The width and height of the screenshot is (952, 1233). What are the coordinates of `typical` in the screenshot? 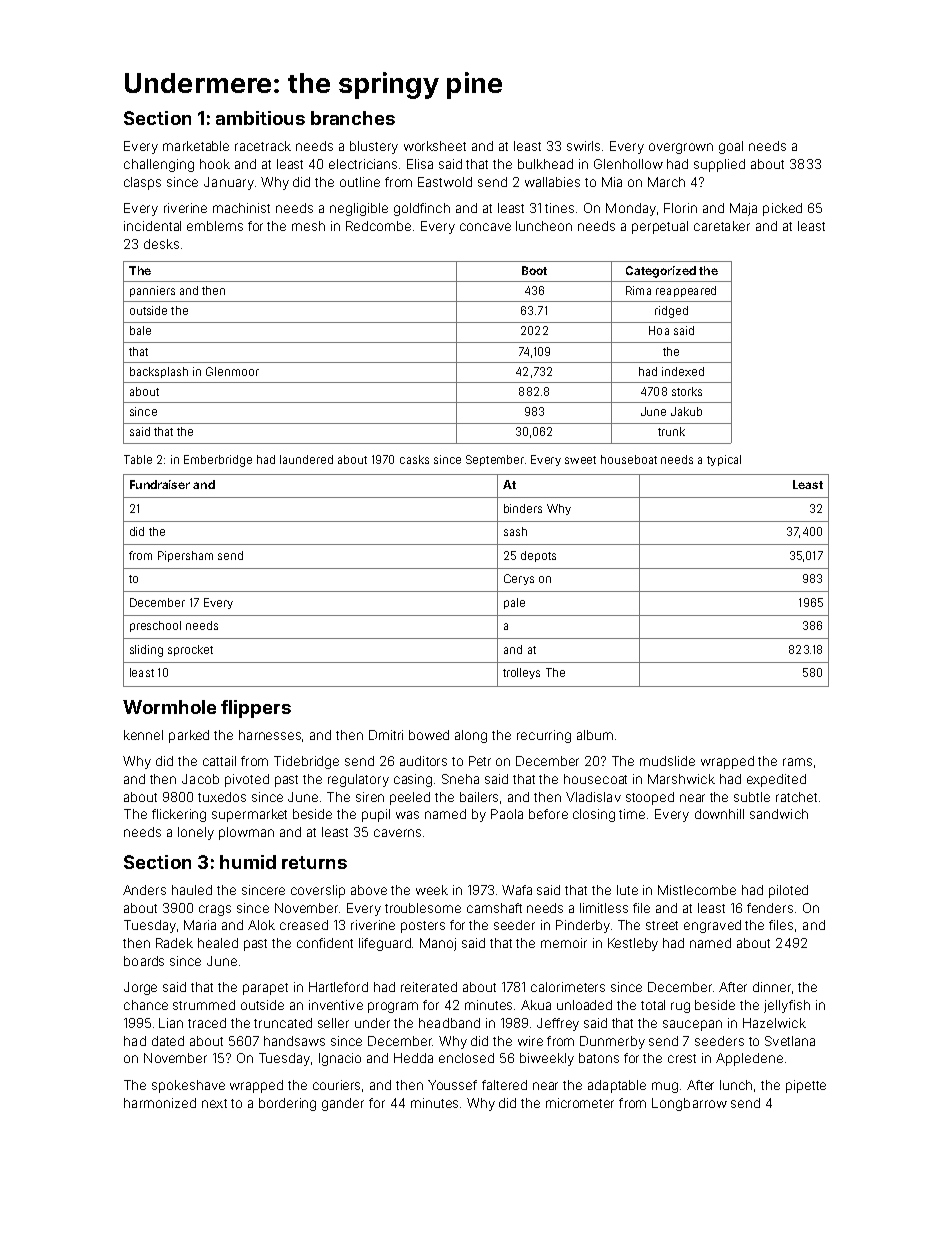 It's located at (724, 460).
